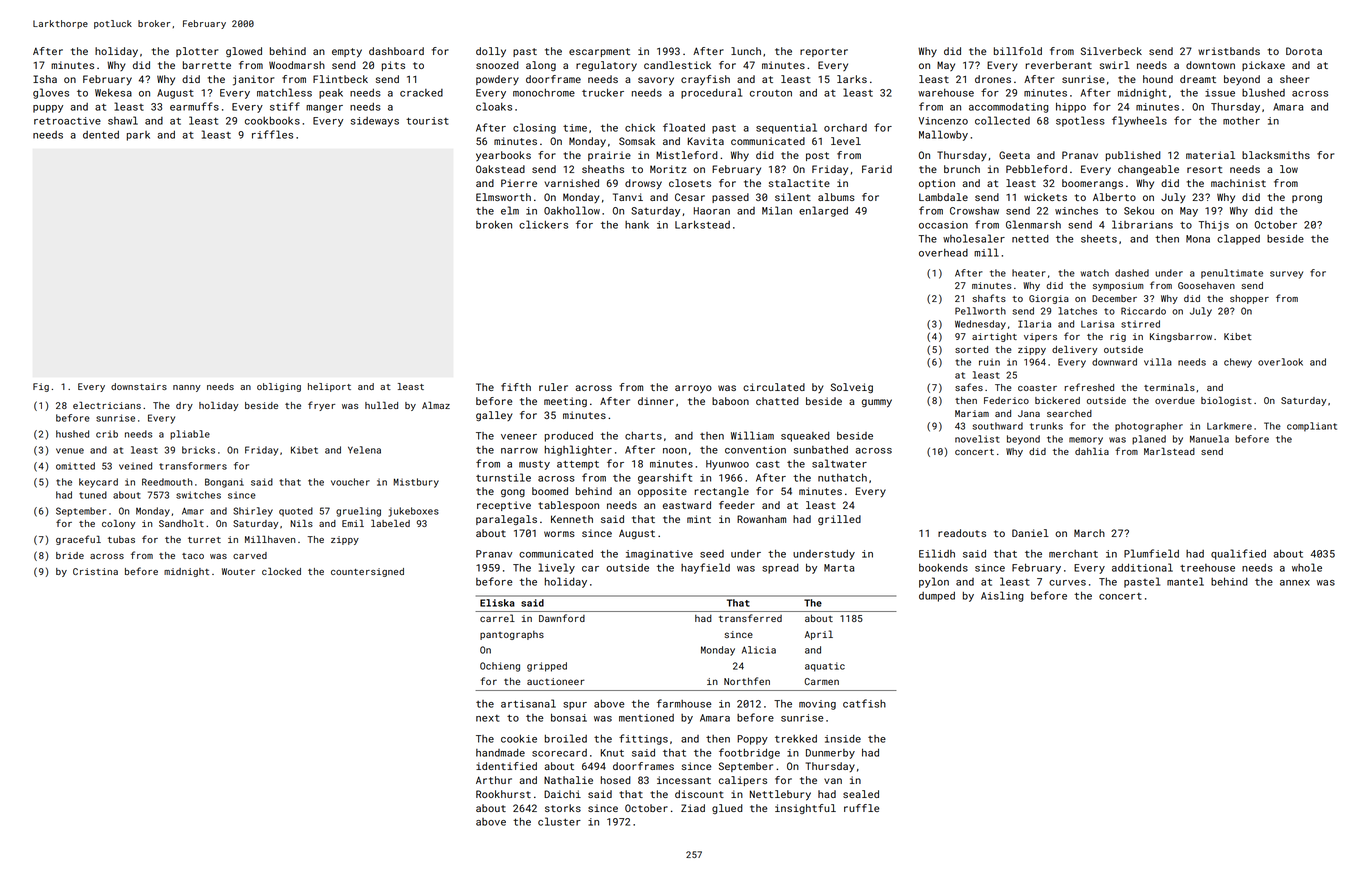 Image resolution: width=1372 pixels, height=887 pixels. Describe the element at coordinates (494, 780) in the document. I see `Arthur` at that location.
